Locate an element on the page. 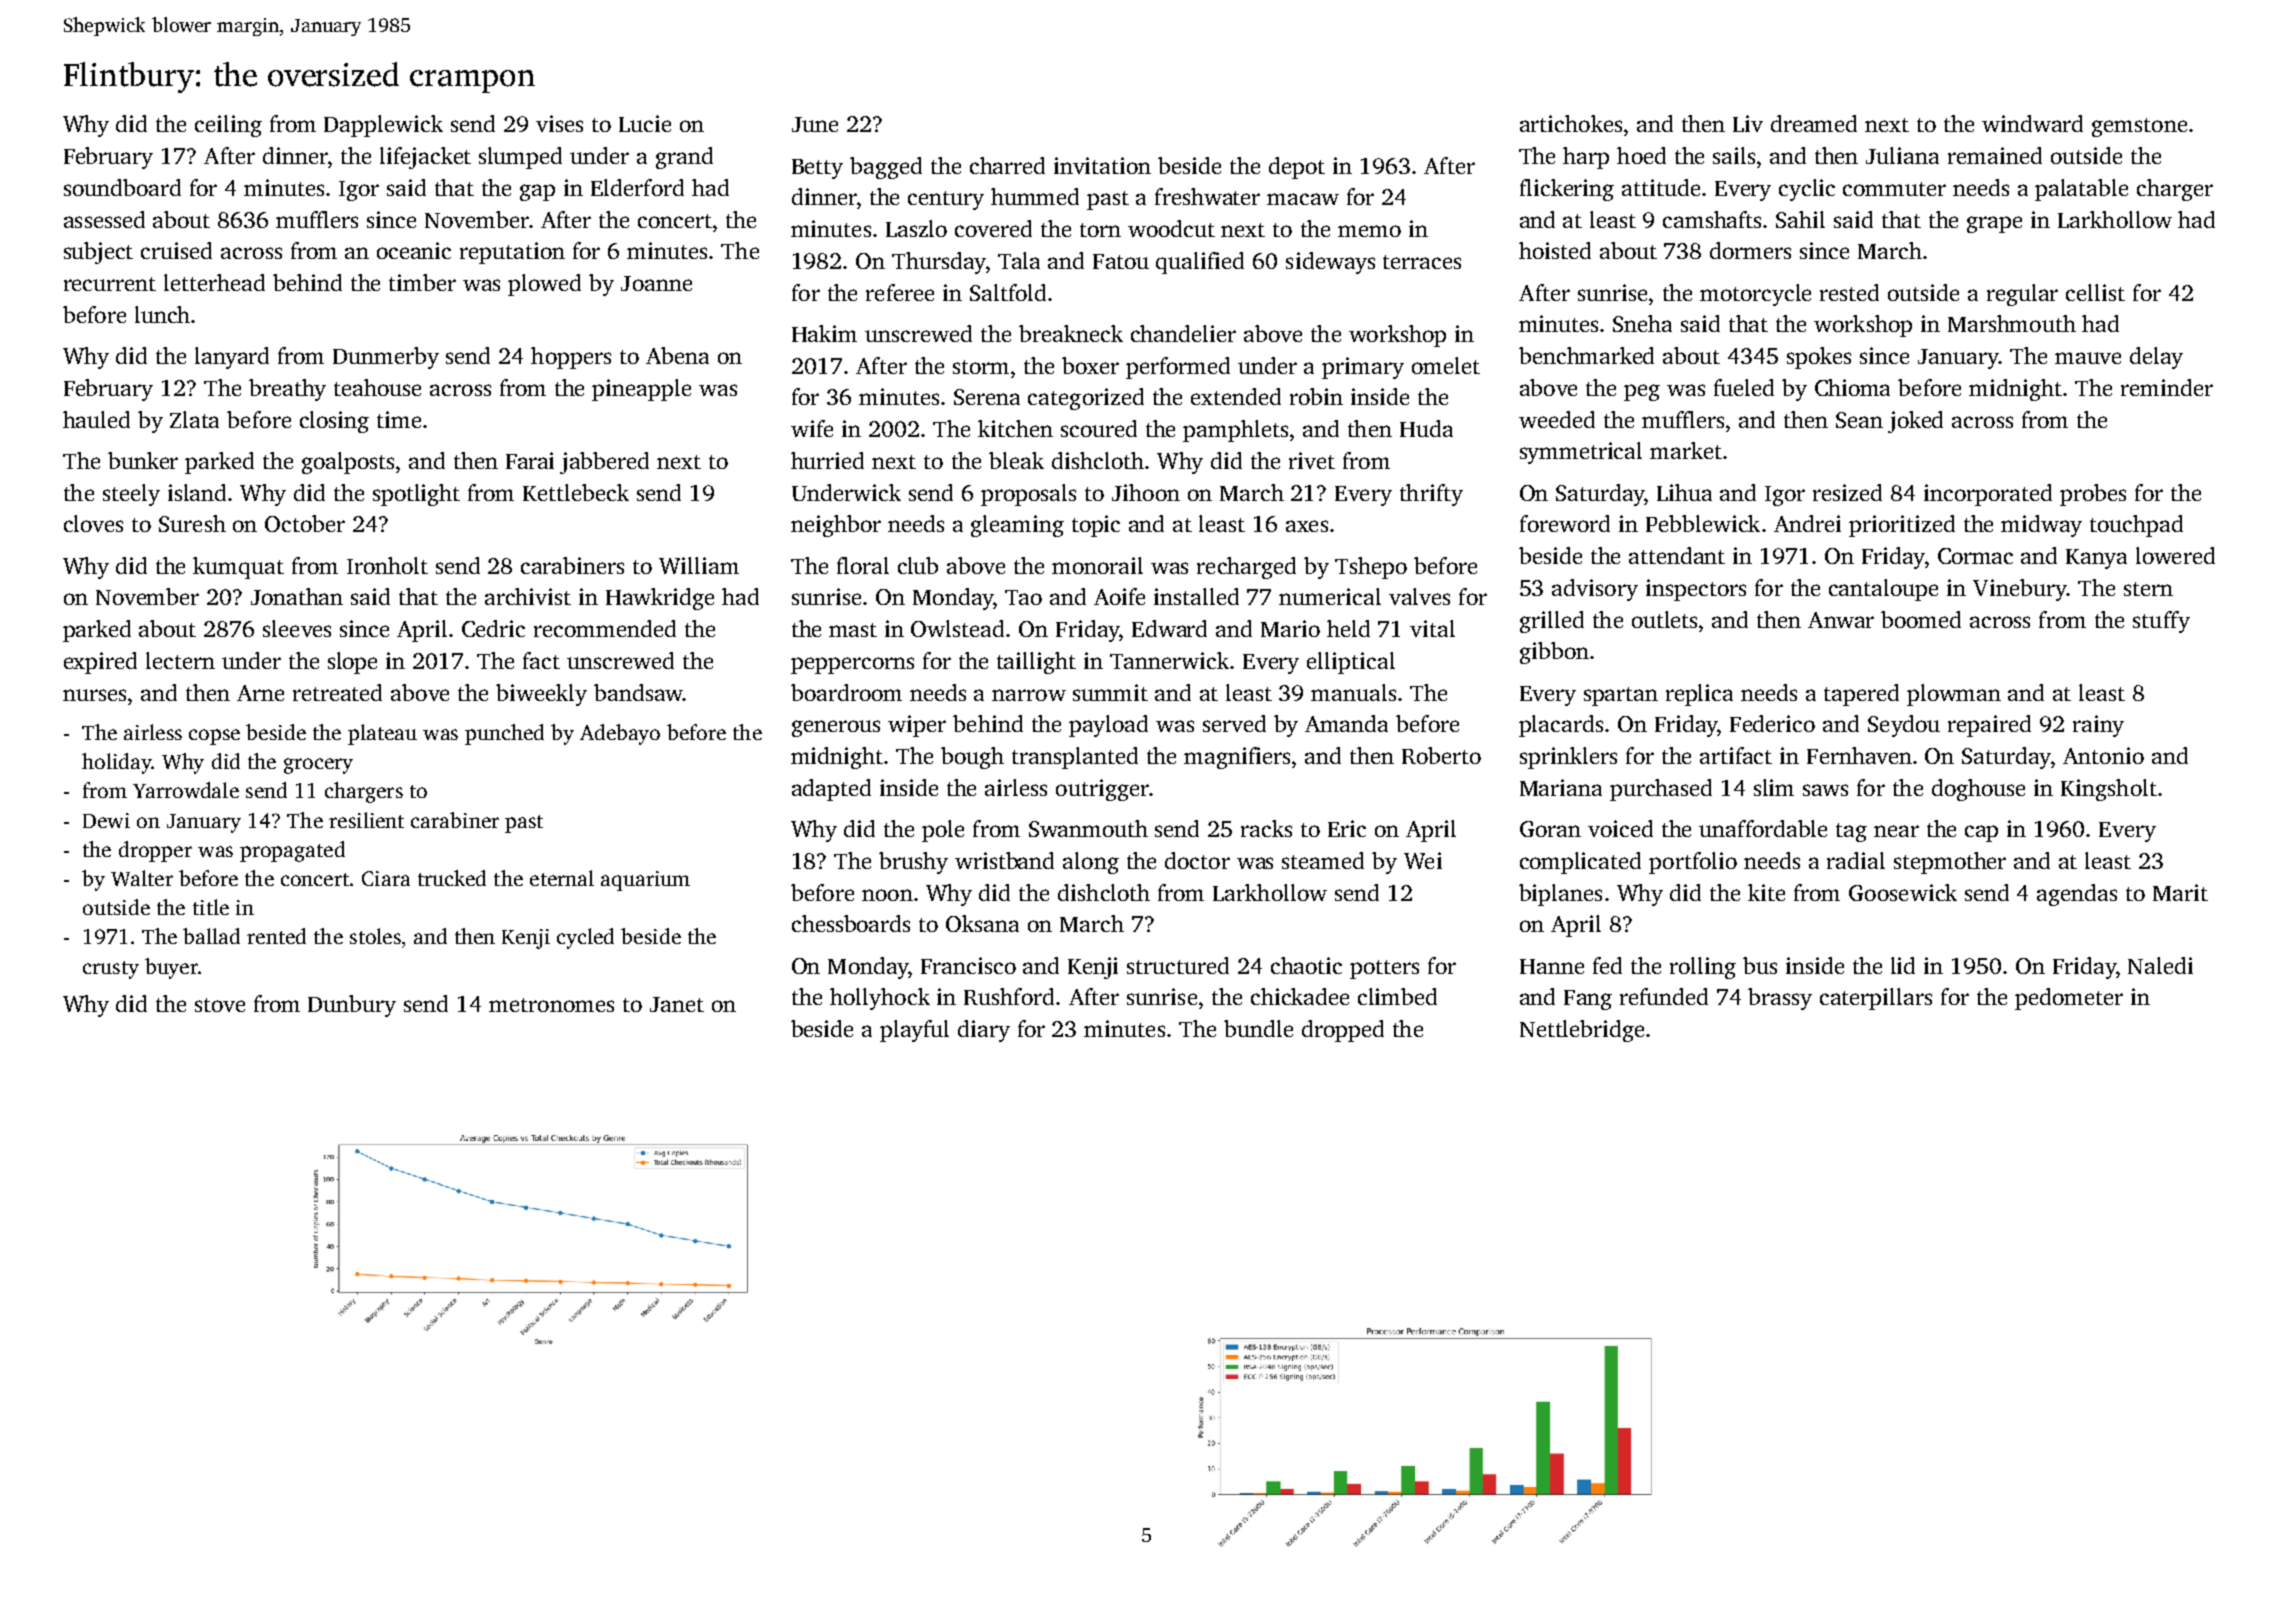 The width and height of the page is (2282, 1614). hummed is located at coordinates (1035, 196).
